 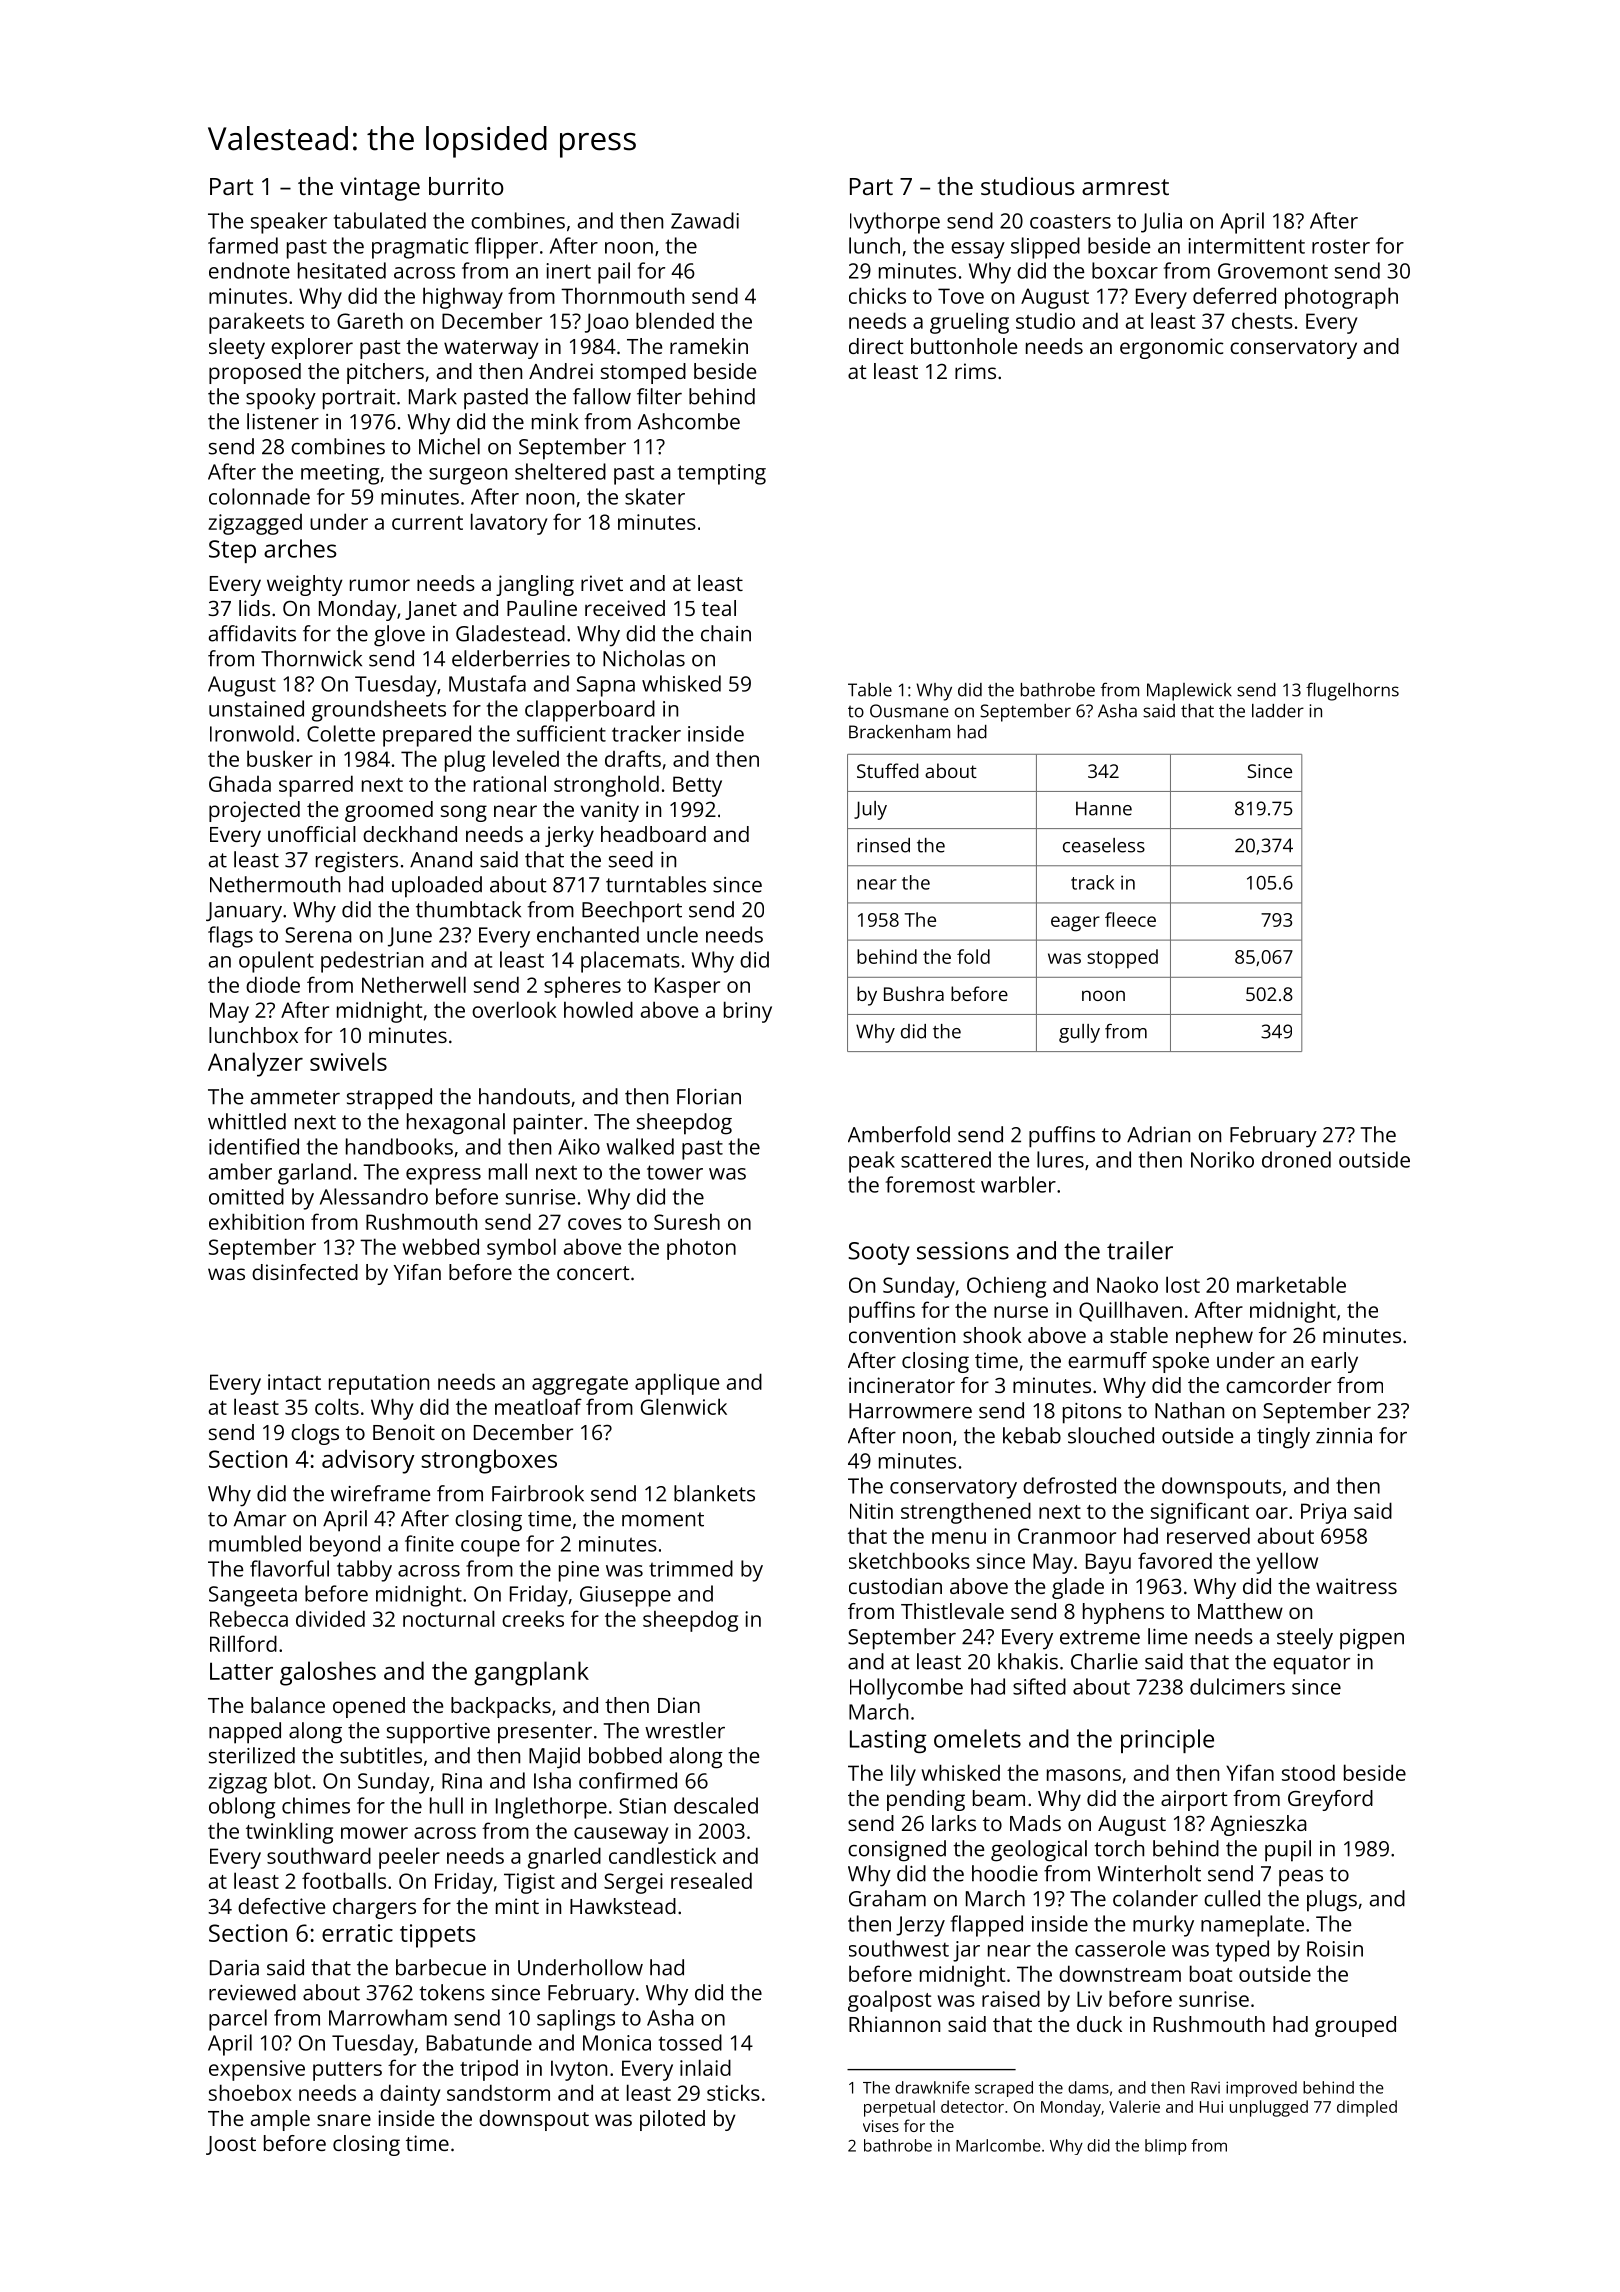 What do you see at coordinates (498, 2092) in the document?
I see `sandstorm` at bounding box center [498, 2092].
